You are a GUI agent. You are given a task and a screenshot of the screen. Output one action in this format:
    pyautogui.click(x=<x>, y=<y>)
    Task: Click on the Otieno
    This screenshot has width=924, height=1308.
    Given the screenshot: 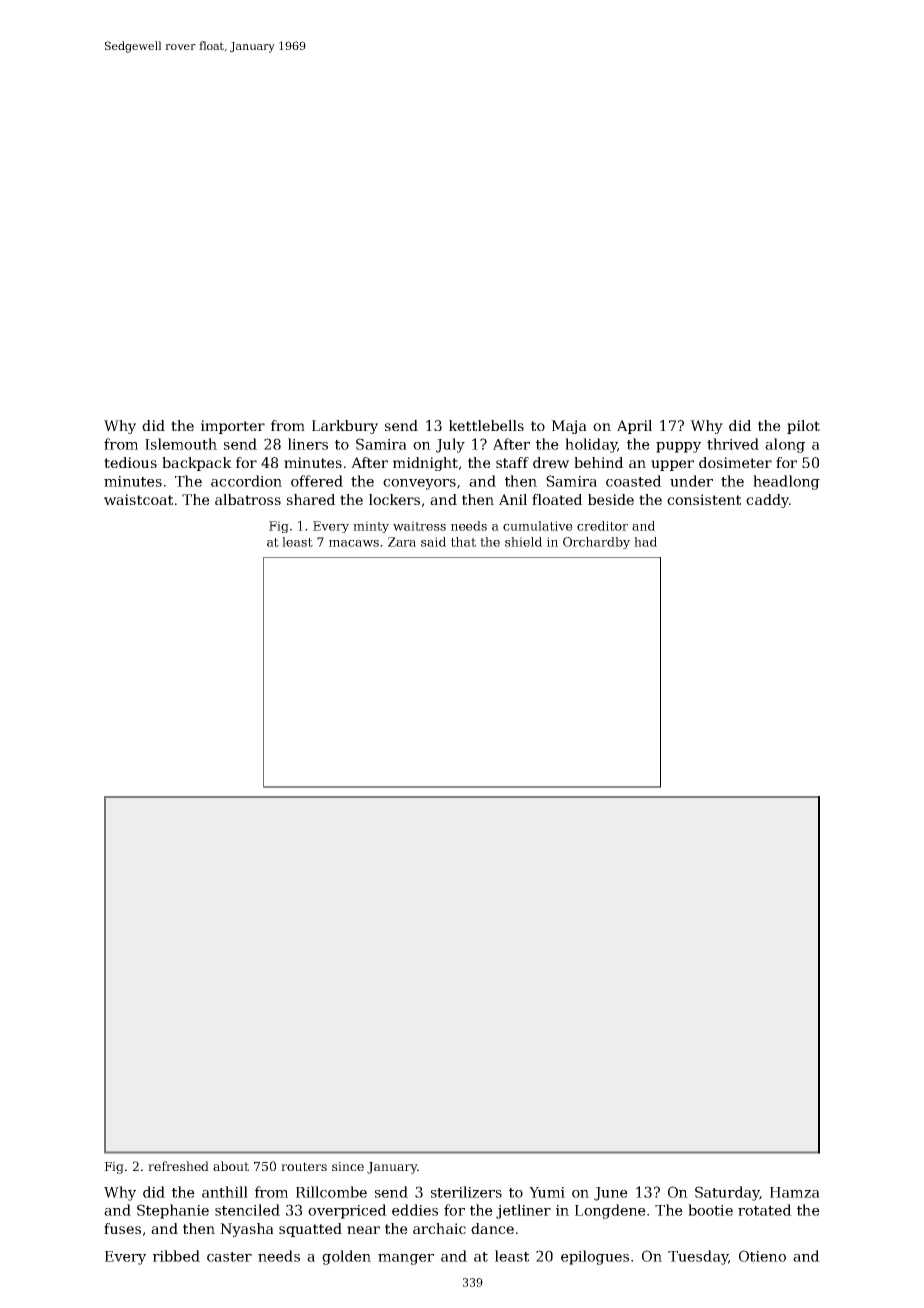 What is the action you would take?
    pyautogui.click(x=762, y=1256)
